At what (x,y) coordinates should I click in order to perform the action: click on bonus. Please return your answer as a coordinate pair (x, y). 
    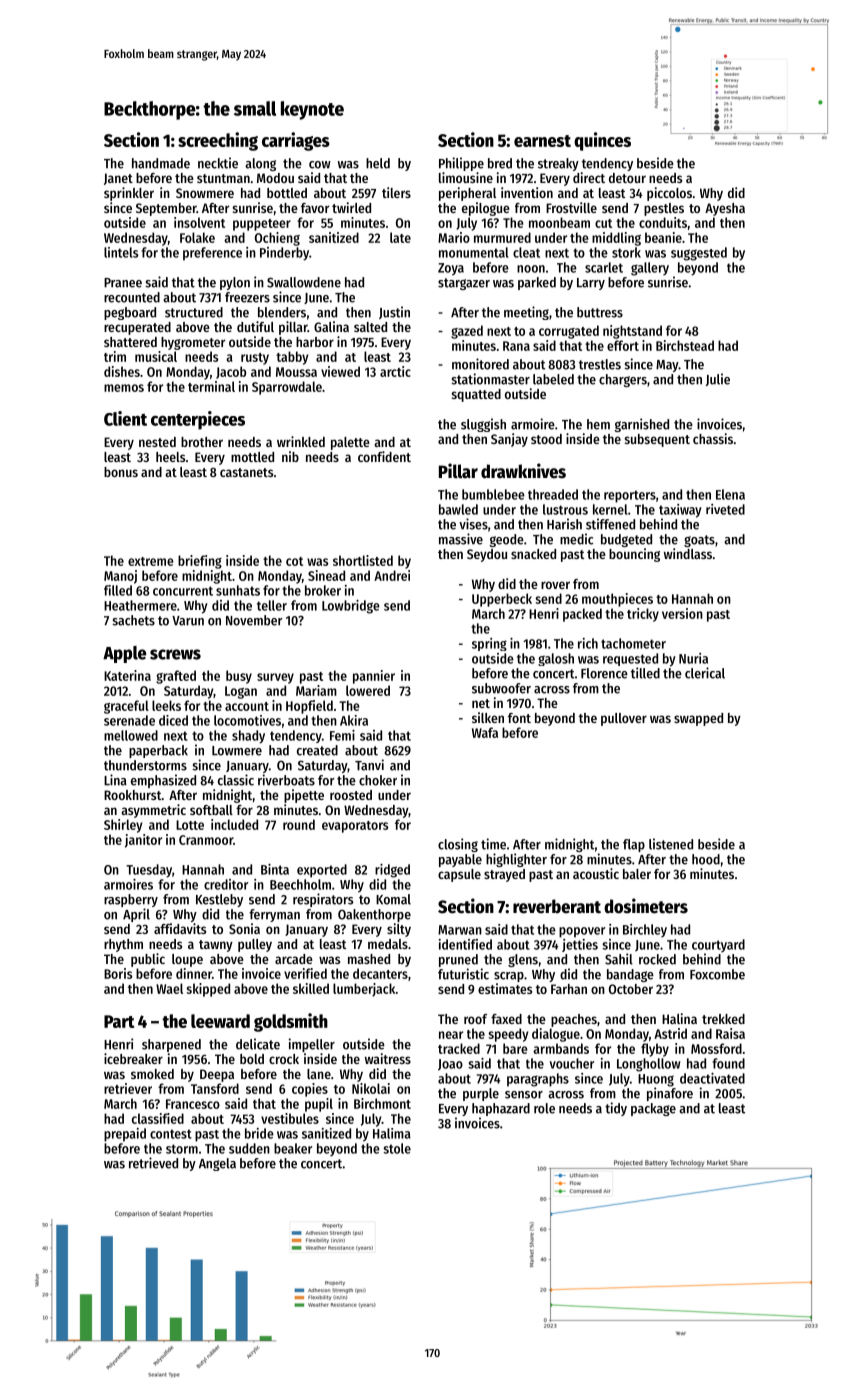
    Looking at the image, I should click on (121, 472).
